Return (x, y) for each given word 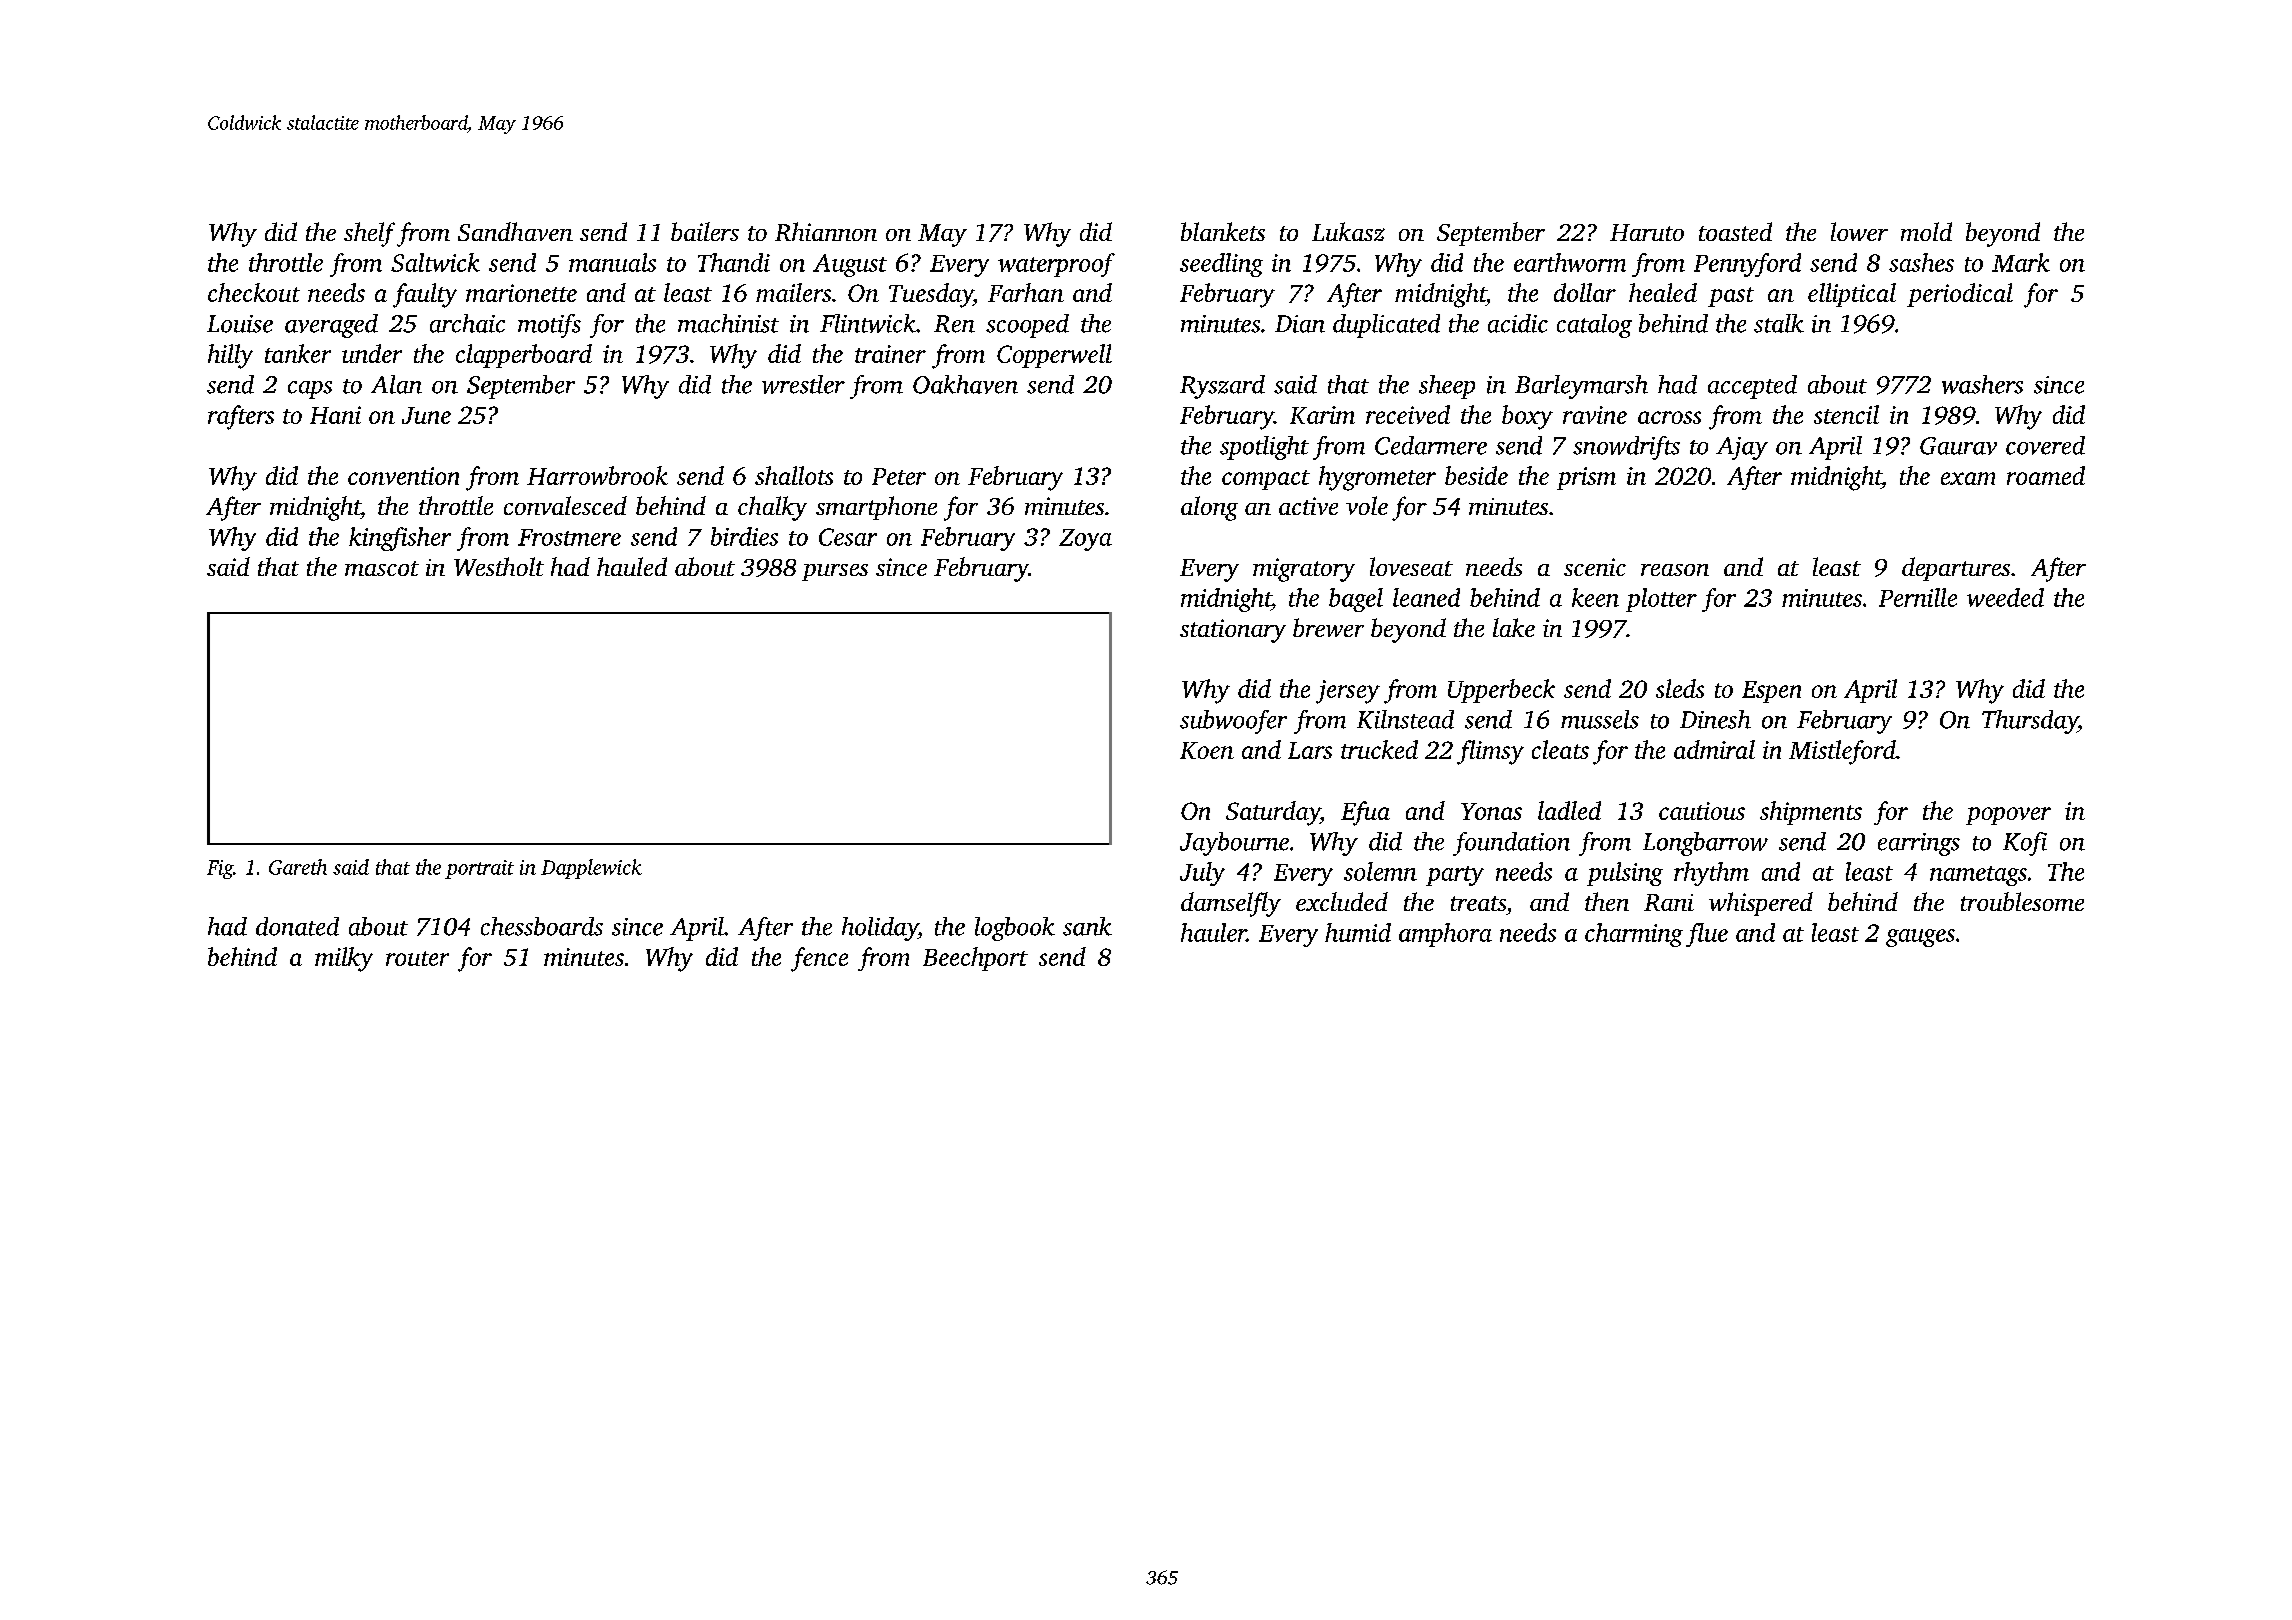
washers (1982, 384)
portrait (479, 869)
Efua (1365, 813)
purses (835, 572)
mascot (382, 568)
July (1202, 874)
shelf (369, 234)
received (1408, 414)
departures (1956, 569)
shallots (794, 475)
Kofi (2025, 844)
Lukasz (1348, 231)
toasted (1735, 231)
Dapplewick (591, 869)
